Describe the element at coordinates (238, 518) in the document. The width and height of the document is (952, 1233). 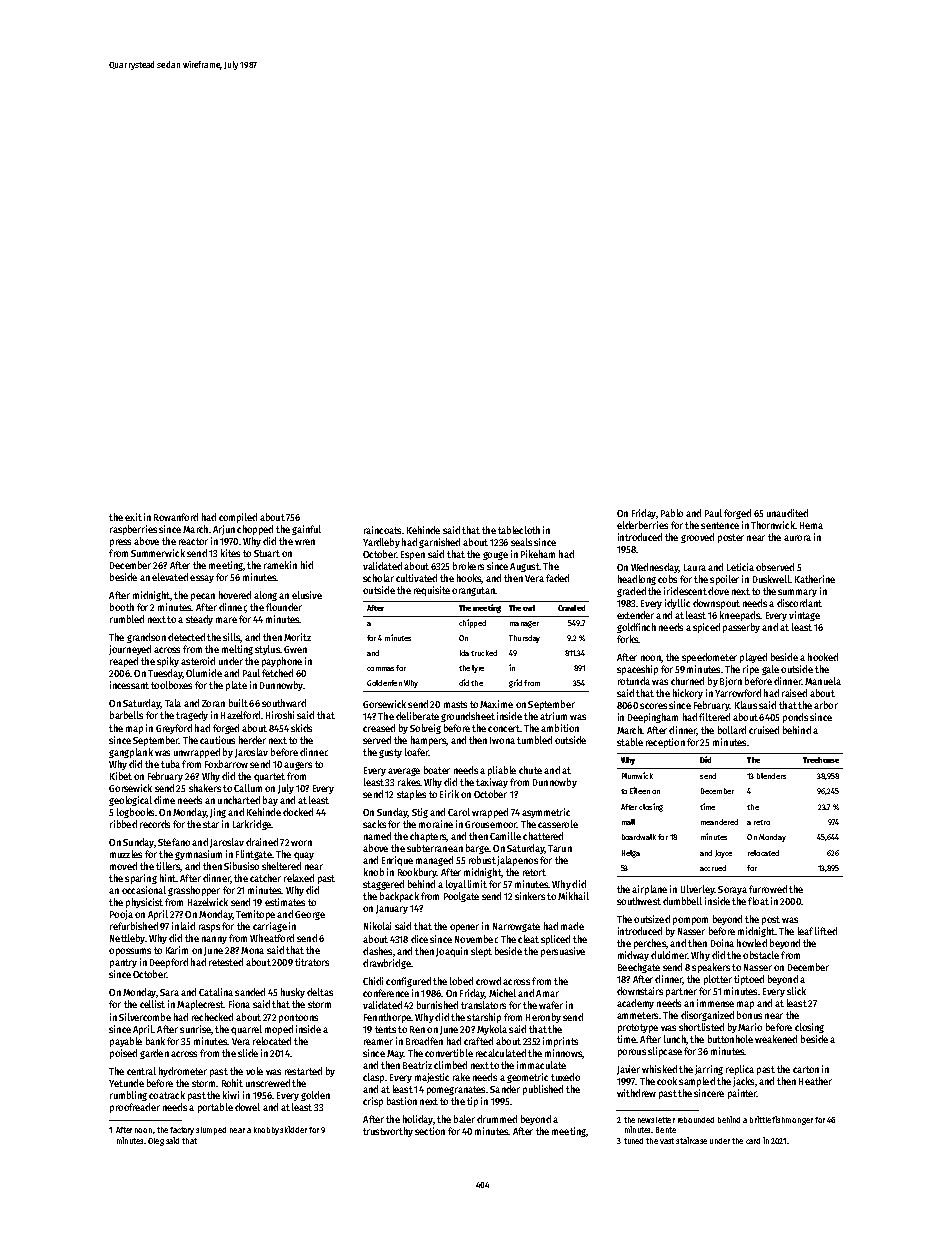
I see `compiled` at that location.
